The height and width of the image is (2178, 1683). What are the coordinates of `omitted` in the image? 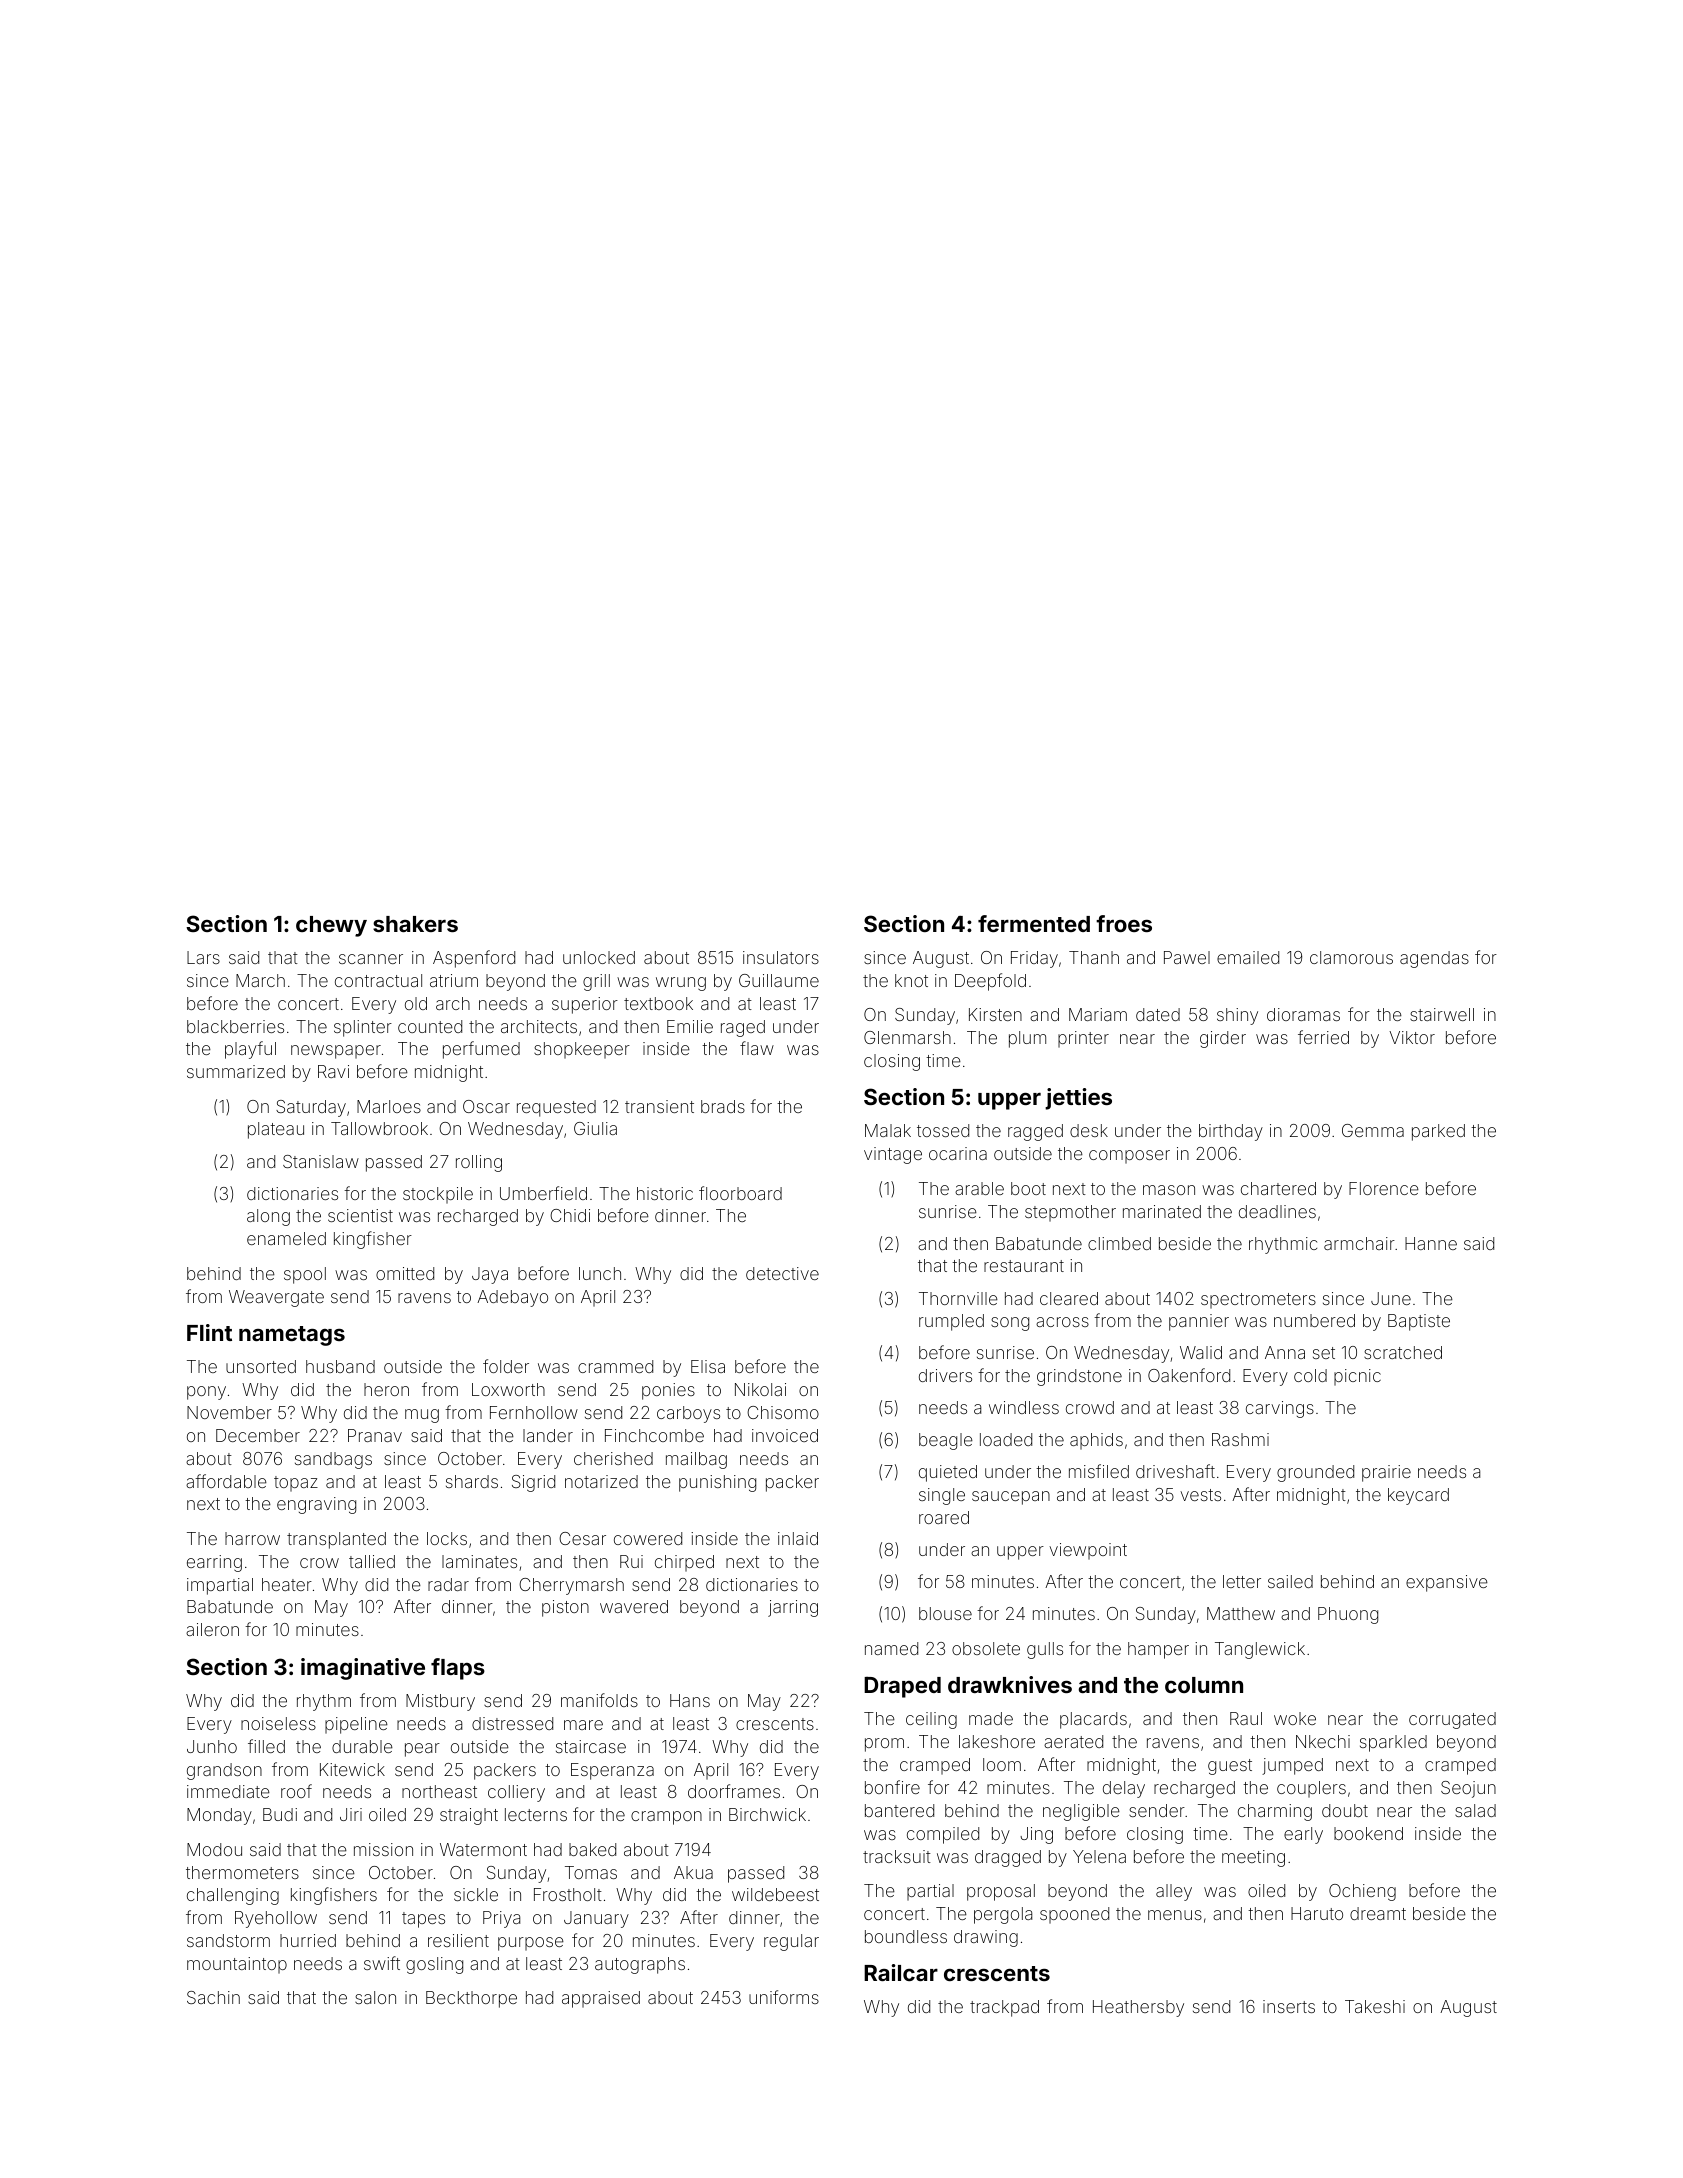 It's located at (405, 1273).
